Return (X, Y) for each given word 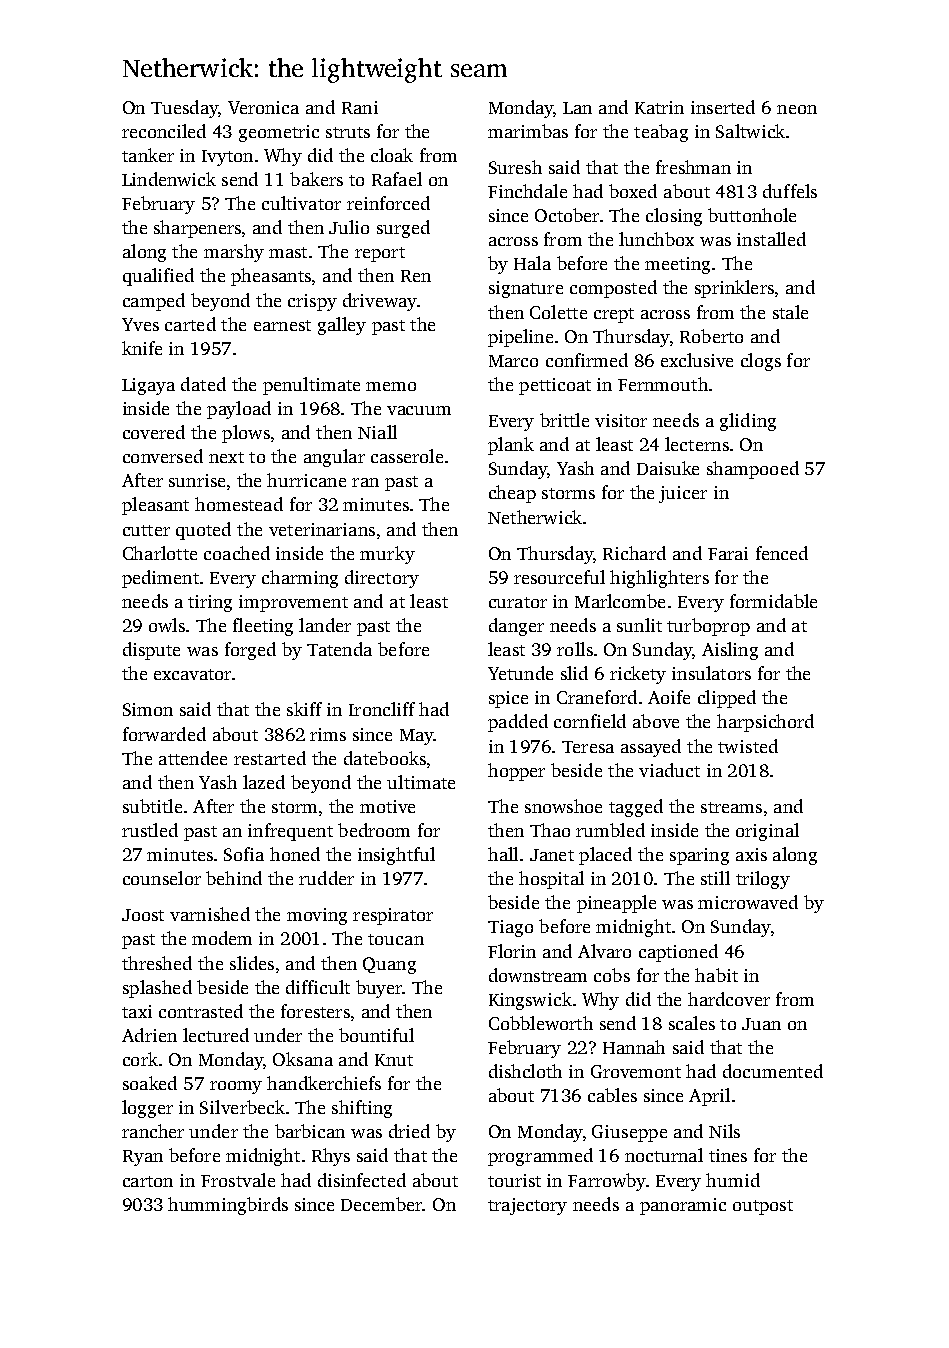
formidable (773, 601)
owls (167, 625)
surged (403, 229)
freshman (693, 167)
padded (518, 723)
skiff (304, 709)
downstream (538, 975)
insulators (711, 673)
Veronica (263, 107)
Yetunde (520, 673)
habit (716, 975)
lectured (216, 1035)
